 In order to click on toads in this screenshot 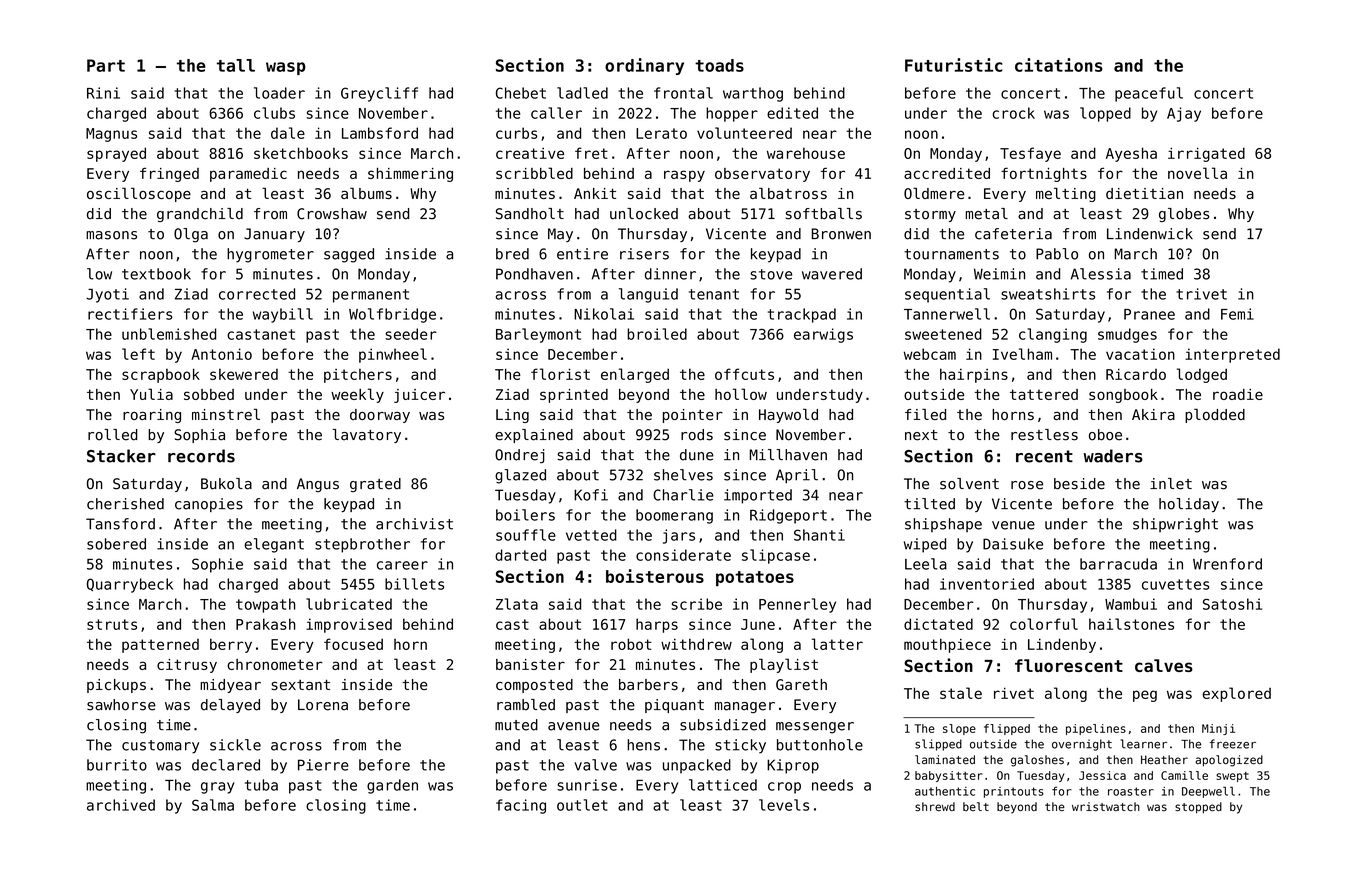, I will do `click(719, 65)`.
